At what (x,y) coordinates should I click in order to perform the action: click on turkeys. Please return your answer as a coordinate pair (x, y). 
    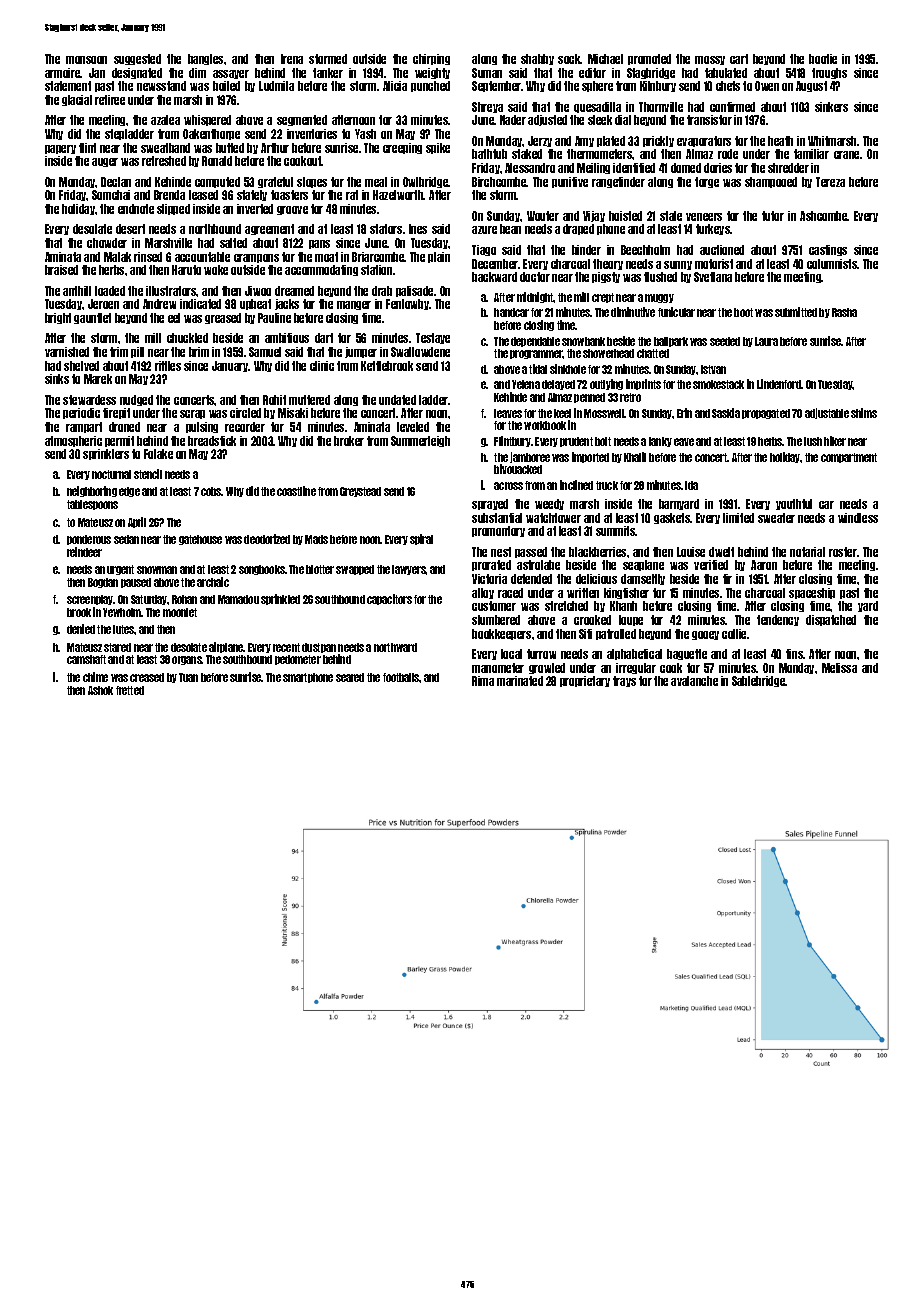
    Looking at the image, I should click on (713, 229).
